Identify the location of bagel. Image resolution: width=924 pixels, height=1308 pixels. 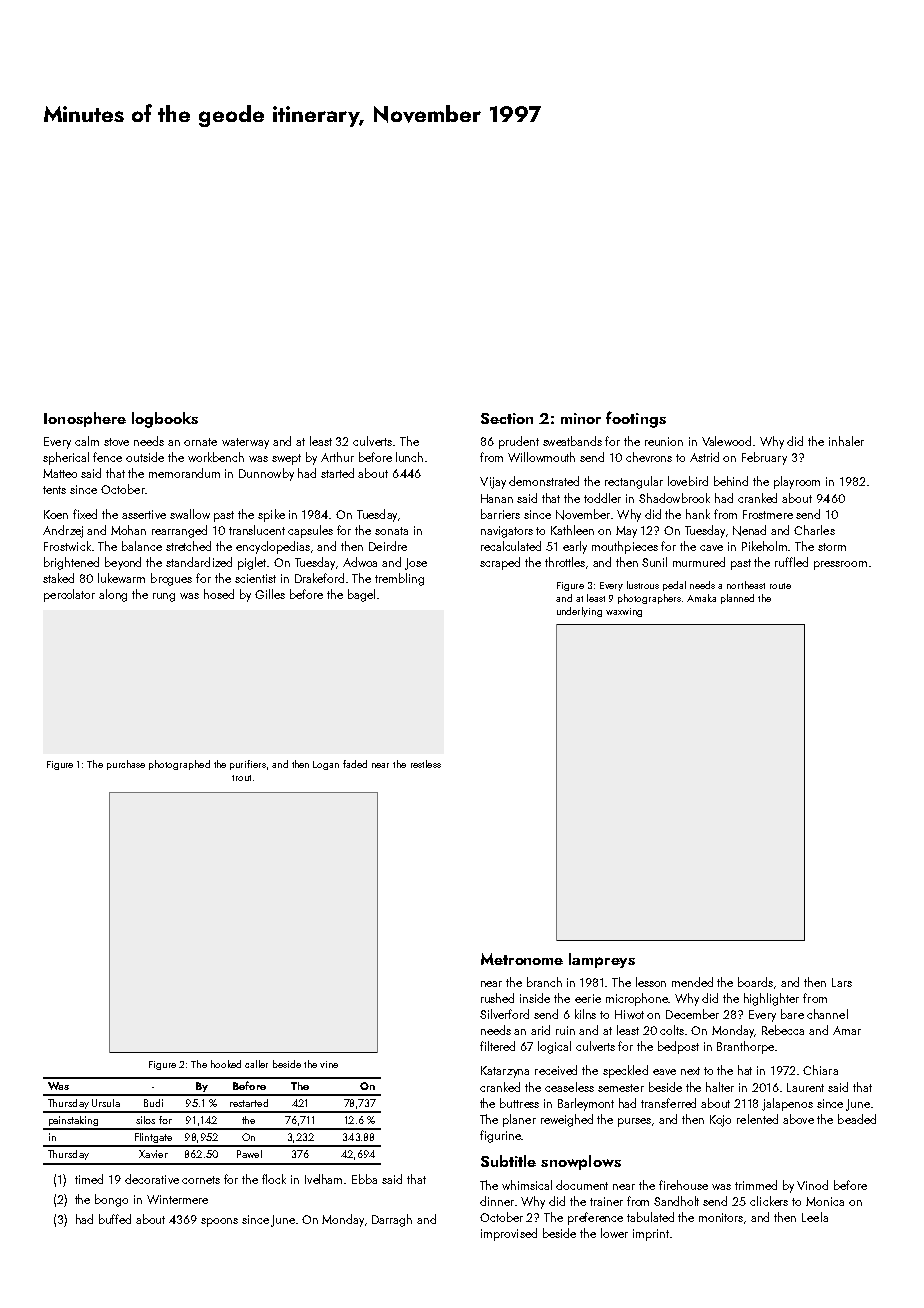
(361, 595).
